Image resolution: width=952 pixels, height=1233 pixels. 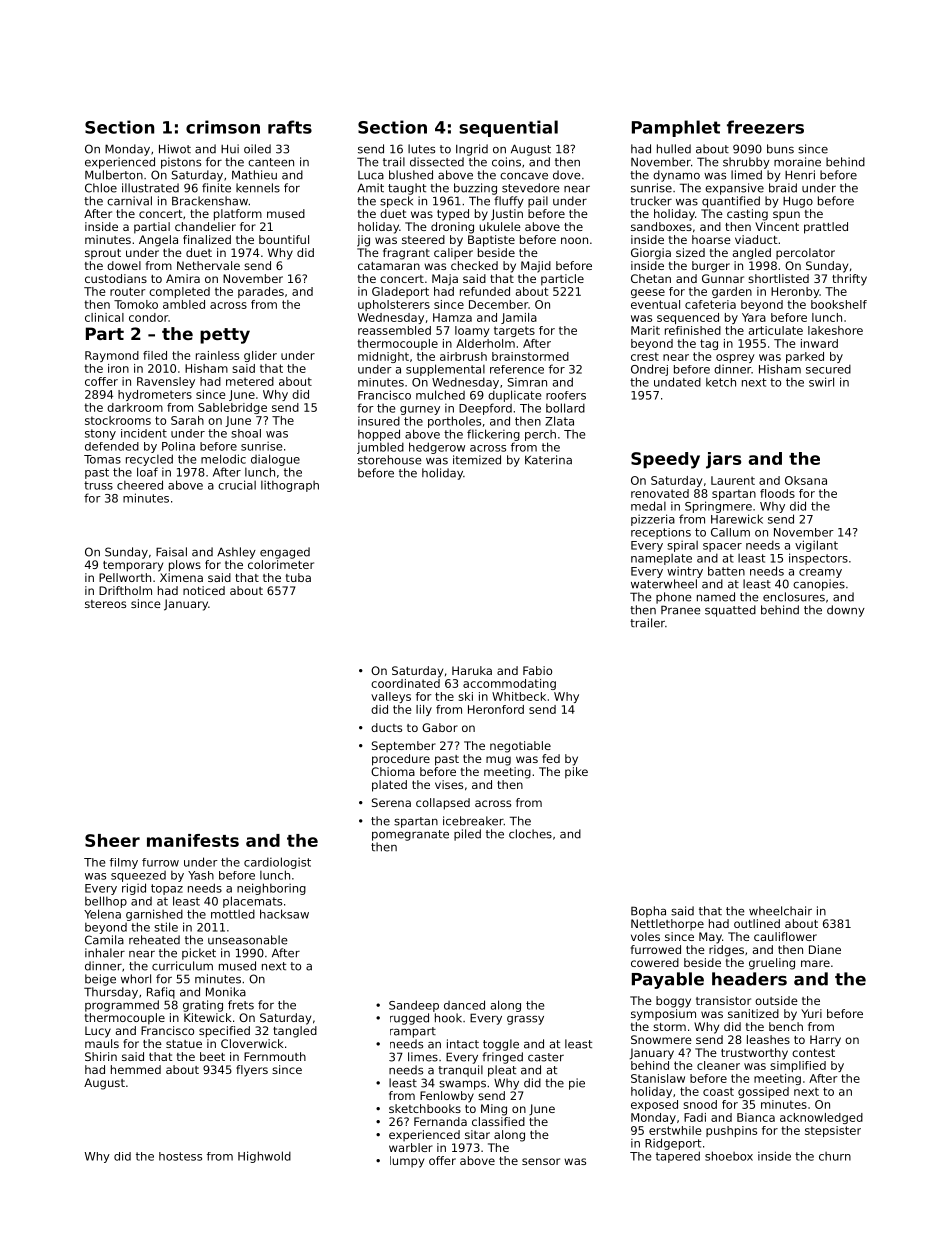 What do you see at coordinates (103, 254) in the screenshot?
I see `sprout` at bounding box center [103, 254].
